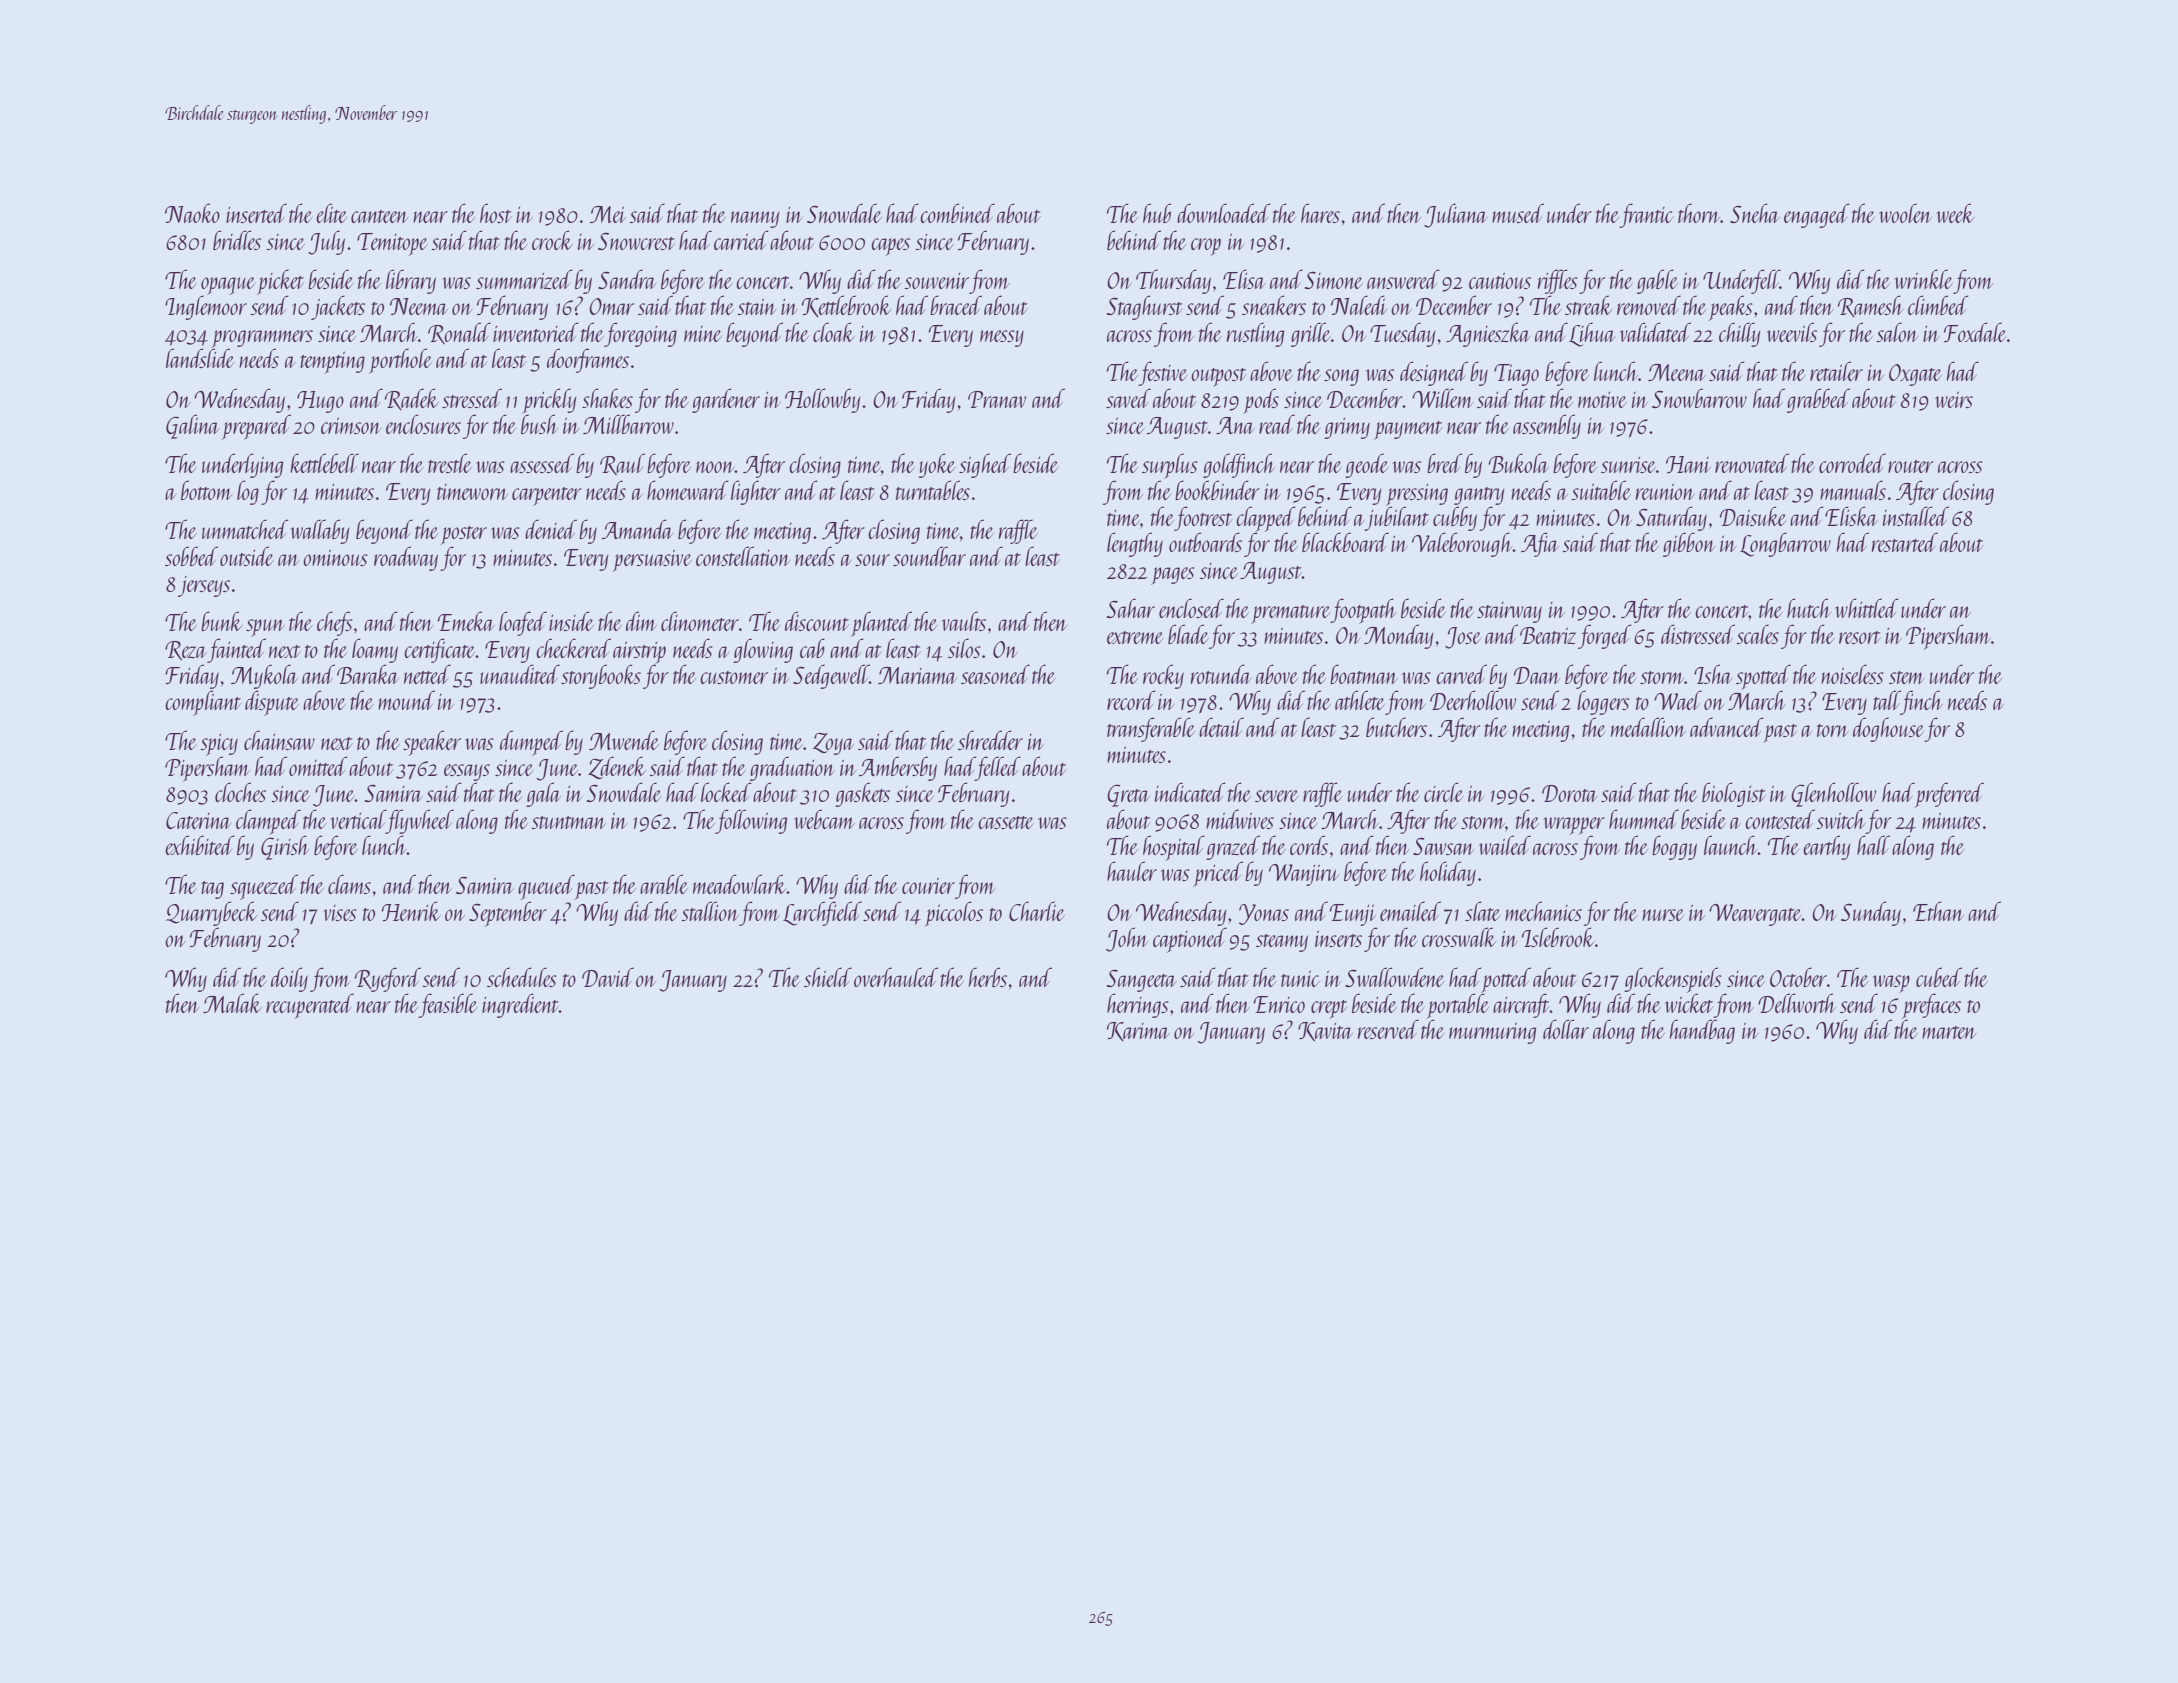  Describe the element at coordinates (245, 529) in the document. I see `unmatched` at that location.
